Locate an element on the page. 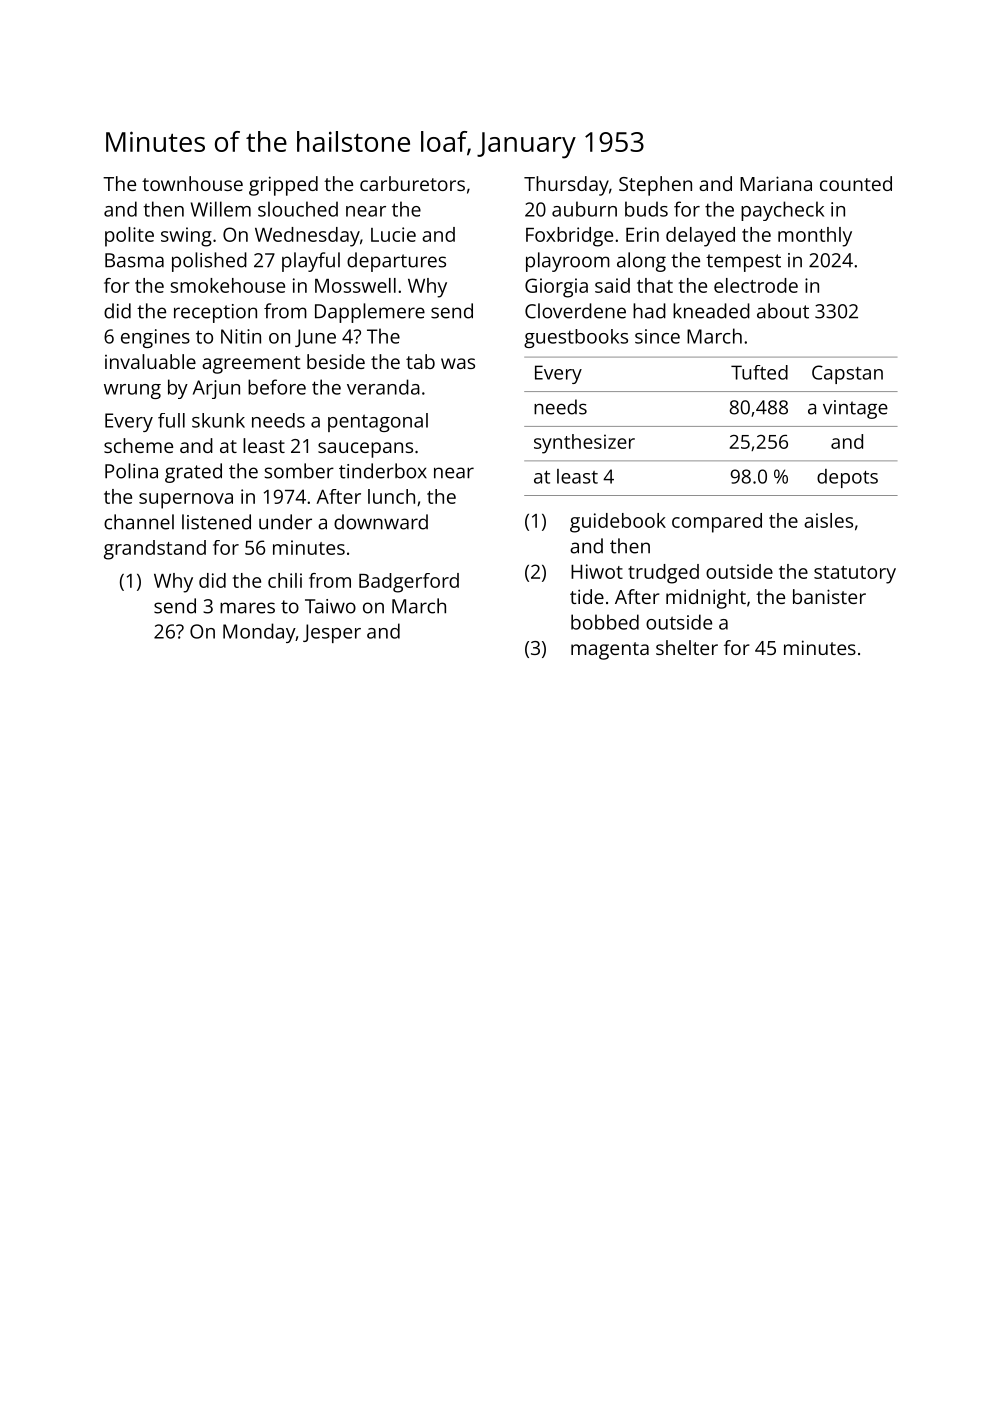  before is located at coordinates (277, 387).
